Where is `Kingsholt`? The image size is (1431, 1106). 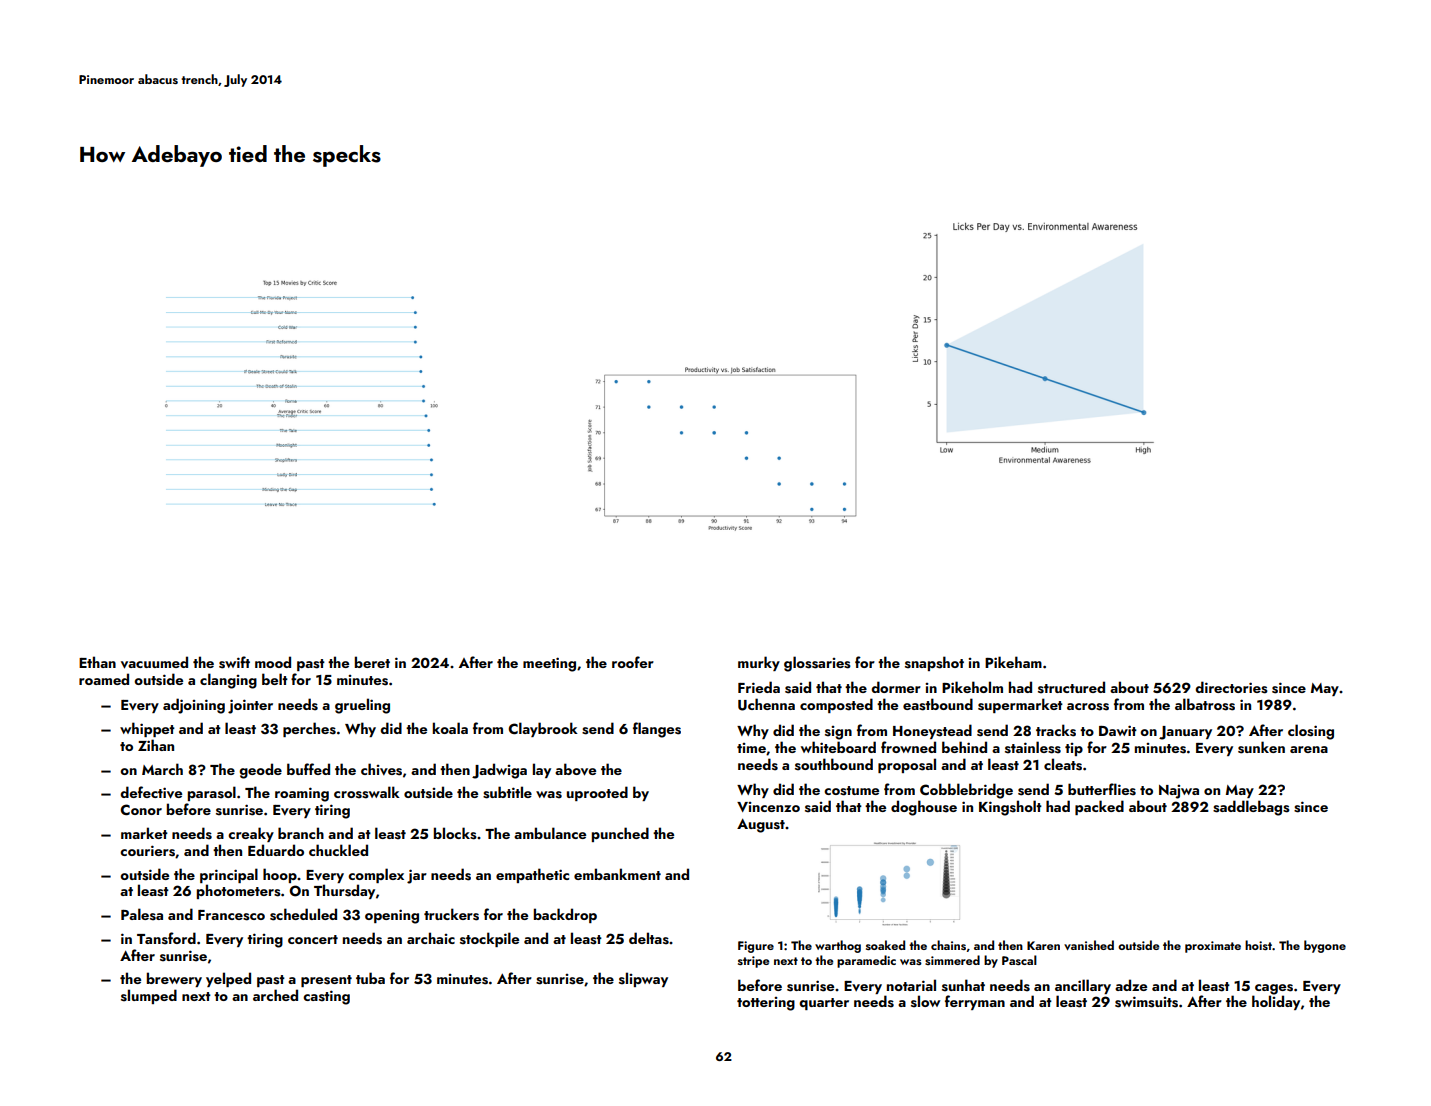 Kingsholt is located at coordinates (1010, 808).
